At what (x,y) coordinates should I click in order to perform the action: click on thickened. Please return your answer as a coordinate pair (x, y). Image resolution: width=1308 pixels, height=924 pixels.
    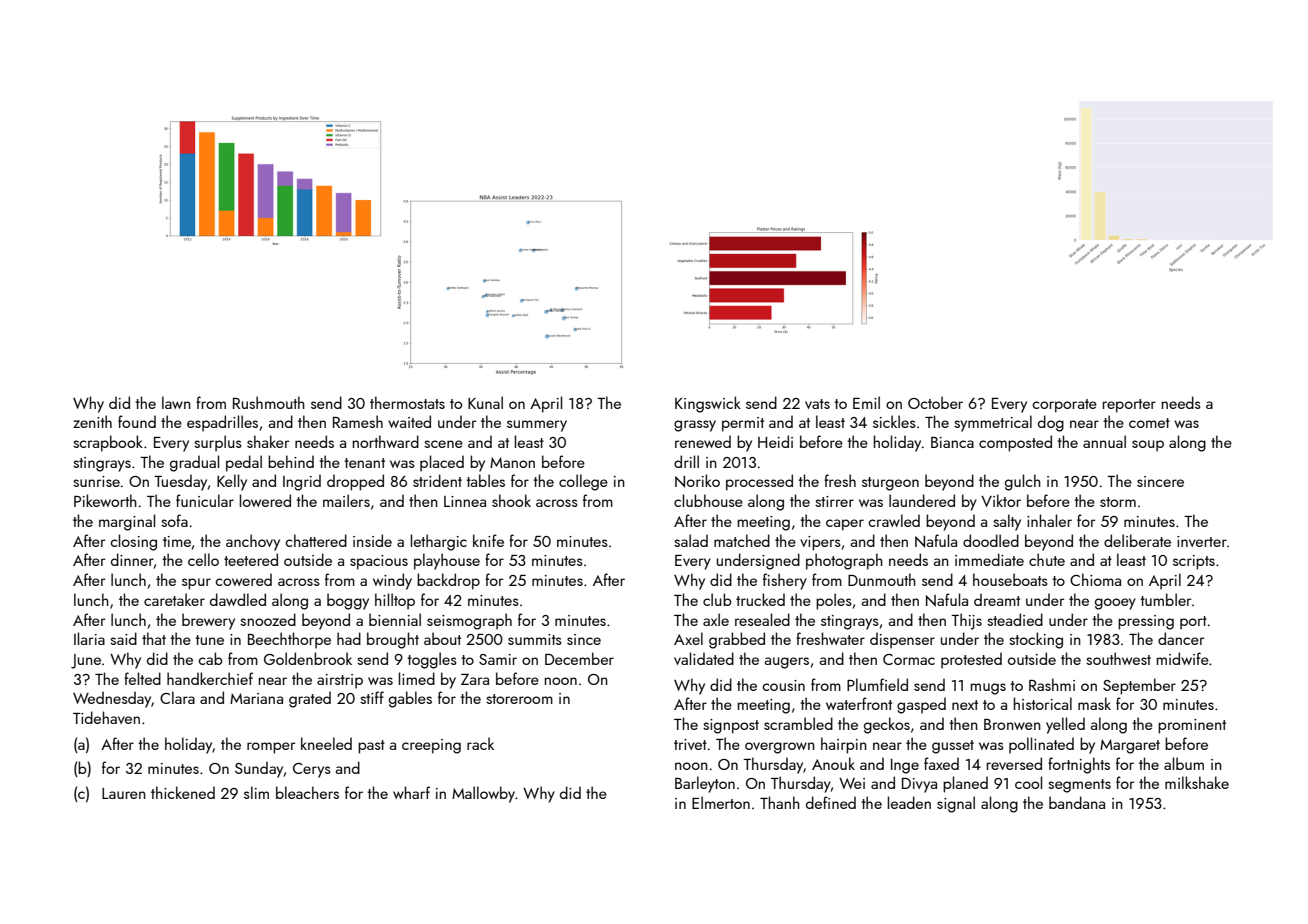
    Looking at the image, I should click on (183, 792).
